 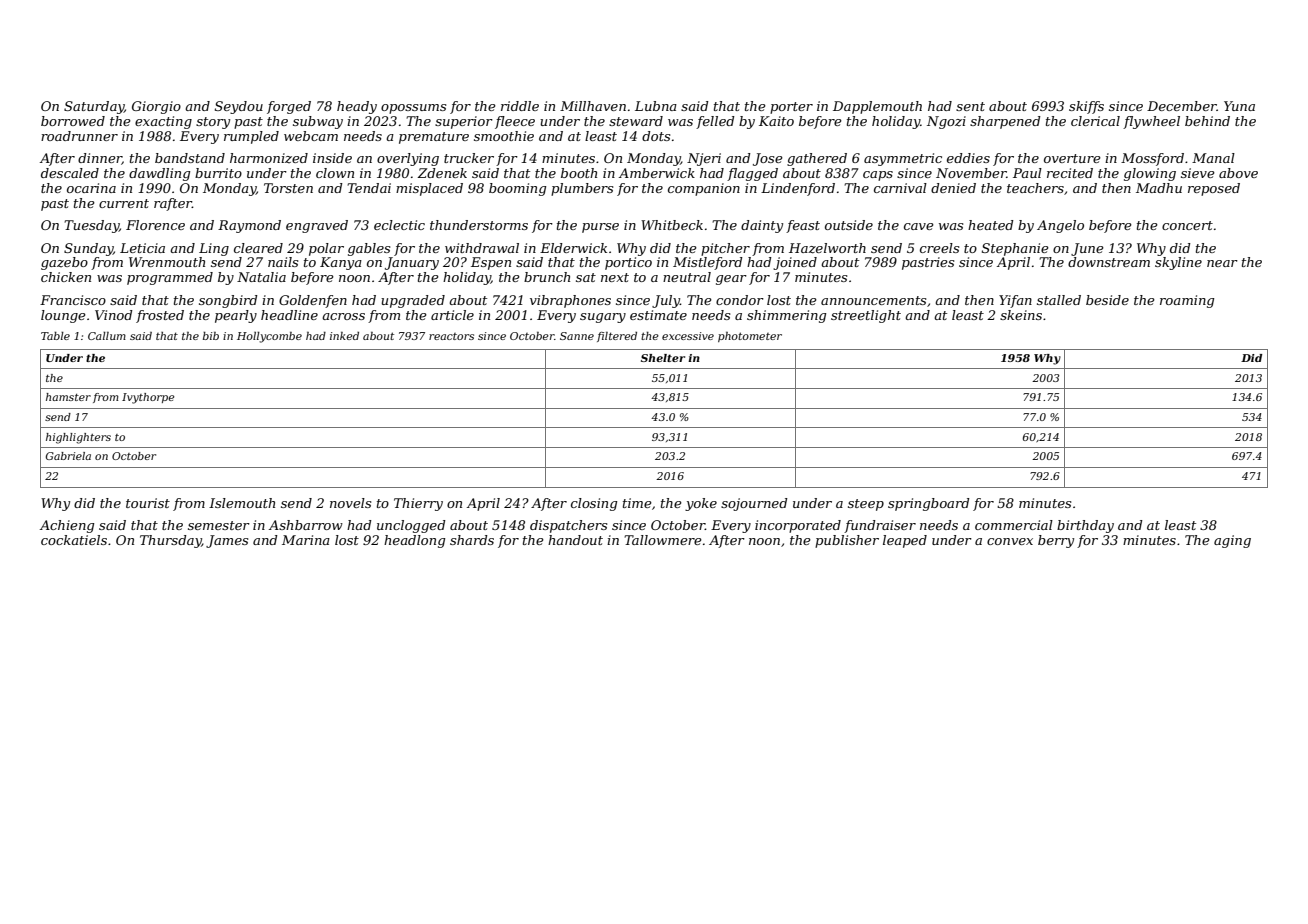 I want to click on aging, so click(x=1232, y=541).
